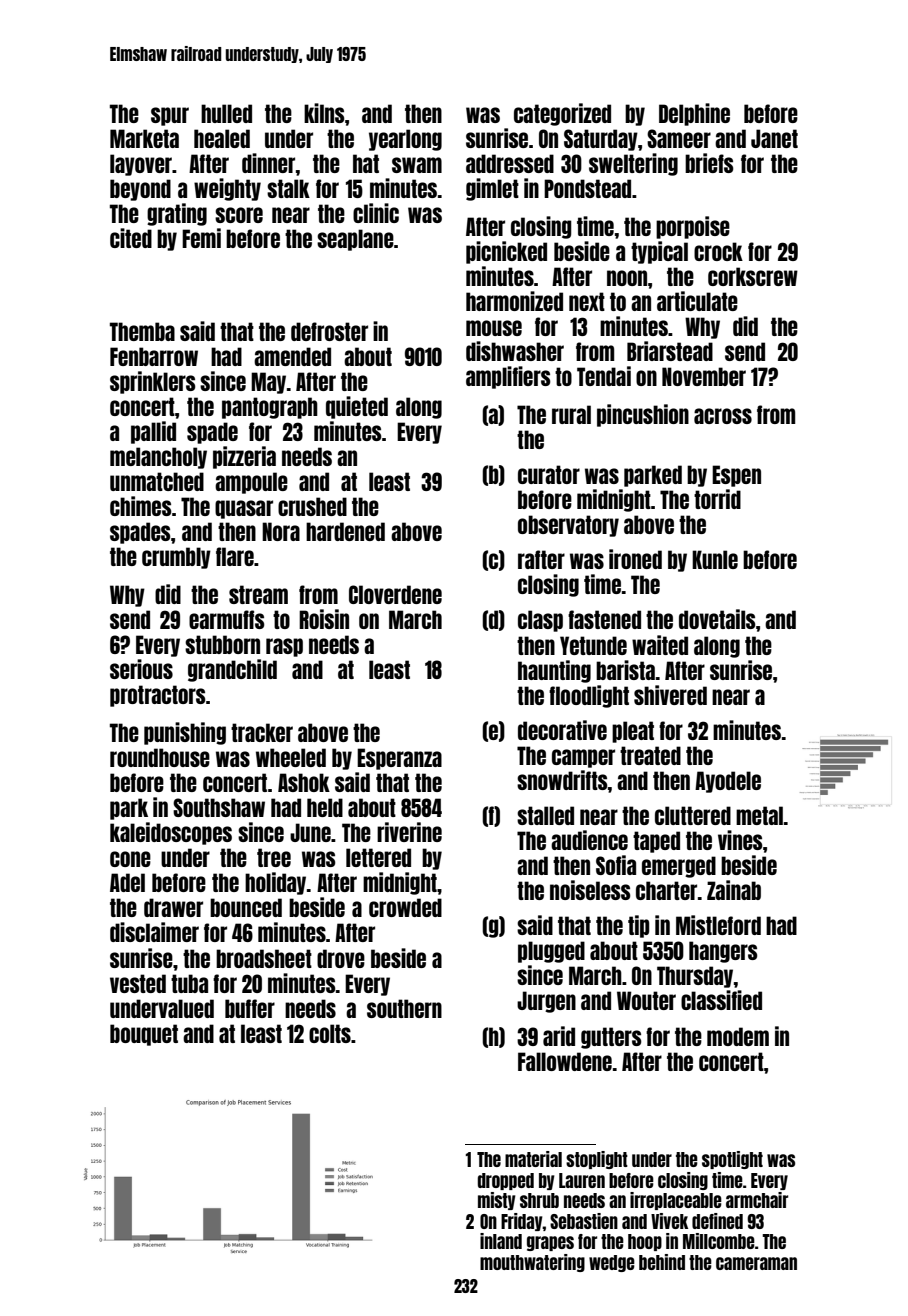 The height and width of the screenshot is (1316, 908). I want to click on shrub, so click(539, 1200).
